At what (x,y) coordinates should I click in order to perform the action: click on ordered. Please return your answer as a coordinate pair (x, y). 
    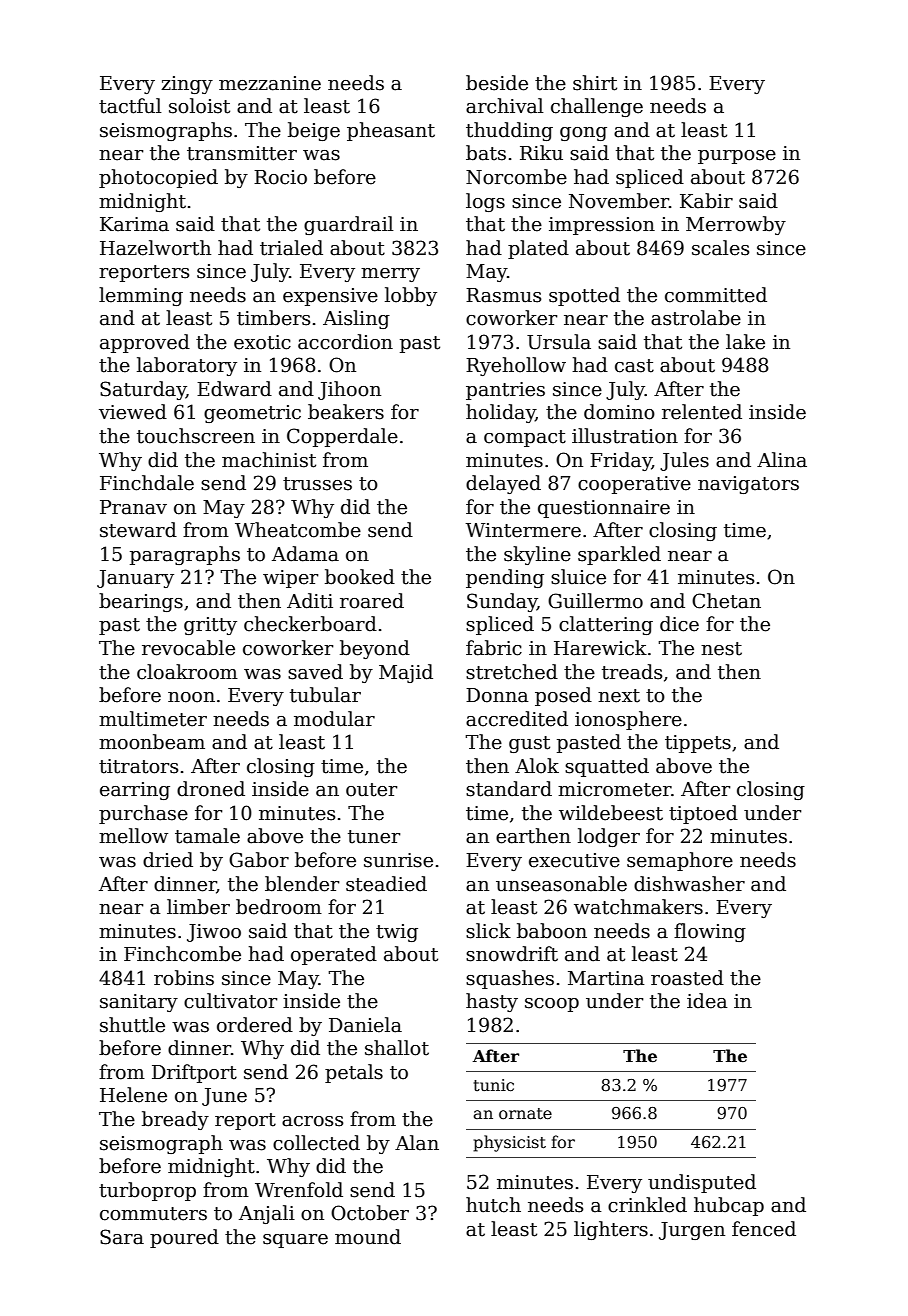
    Looking at the image, I should click on (255, 1025).
